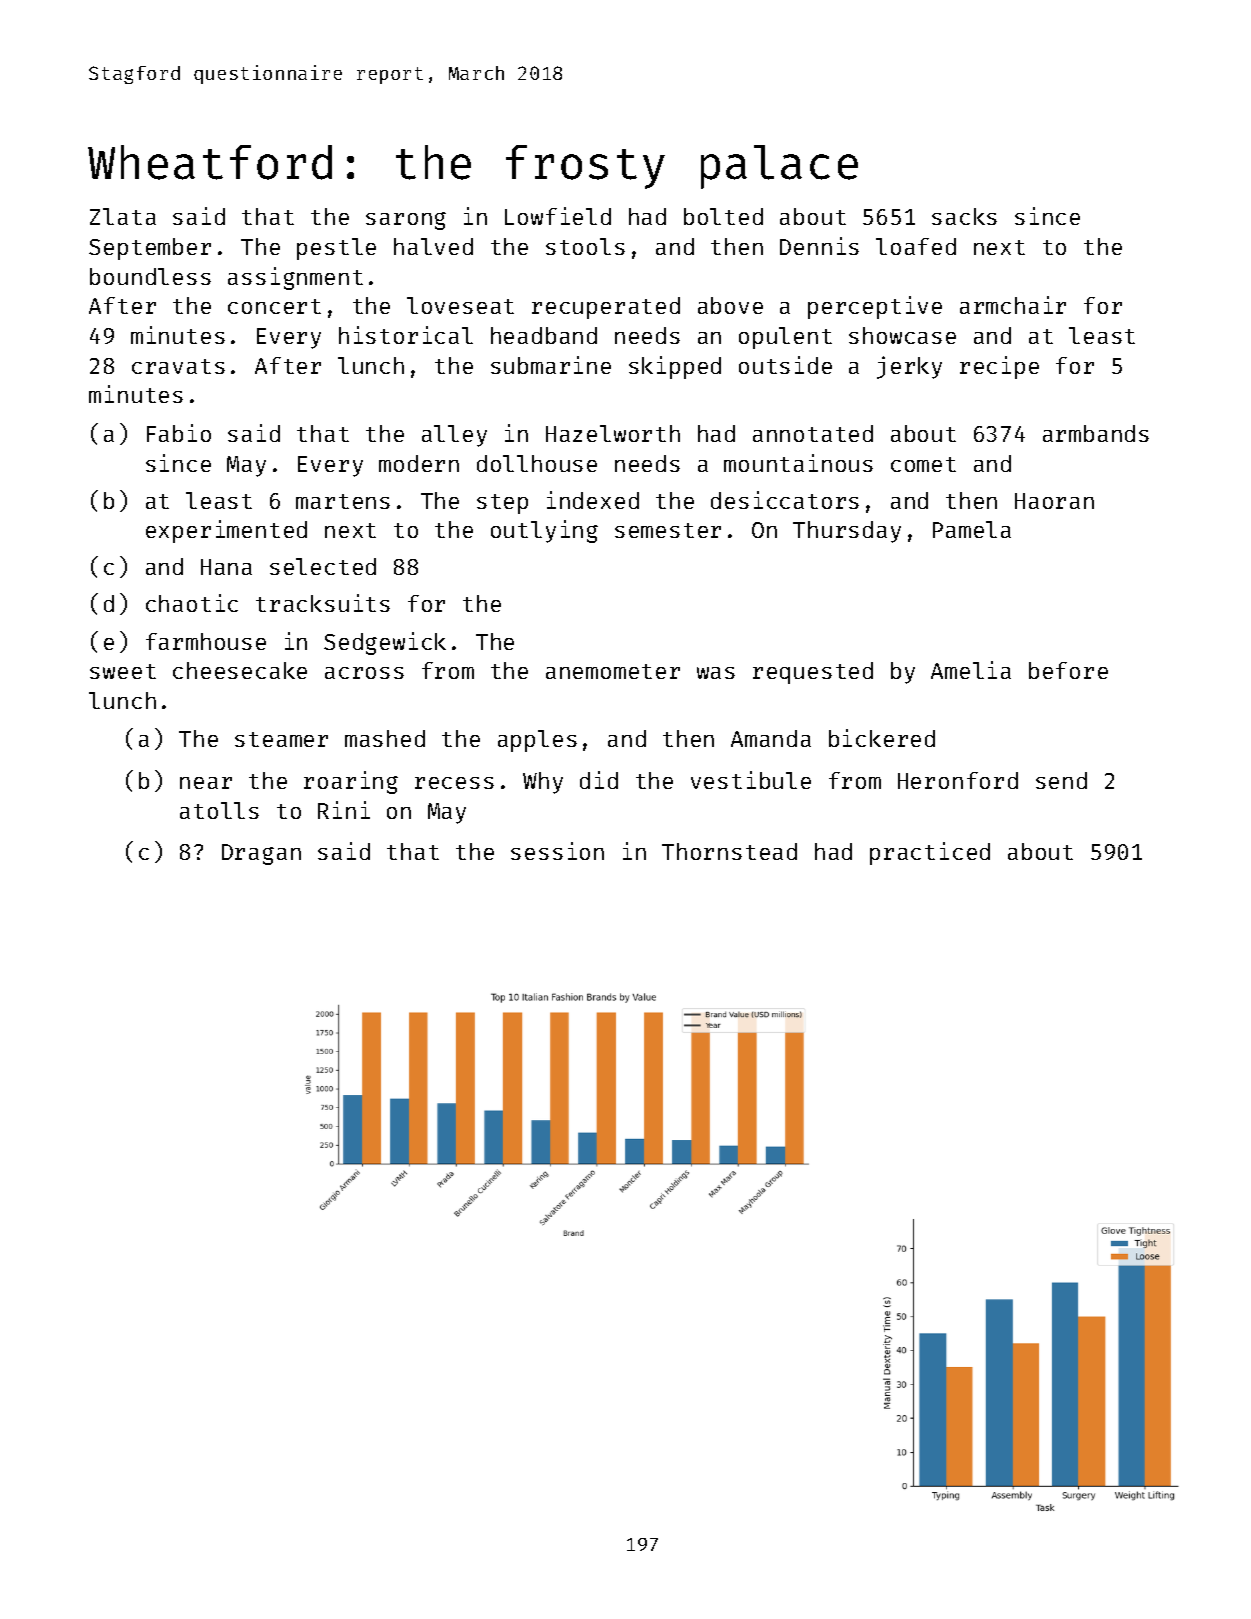  What do you see at coordinates (819, 246) in the screenshot?
I see `Dennis` at bounding box center [819, 246].
